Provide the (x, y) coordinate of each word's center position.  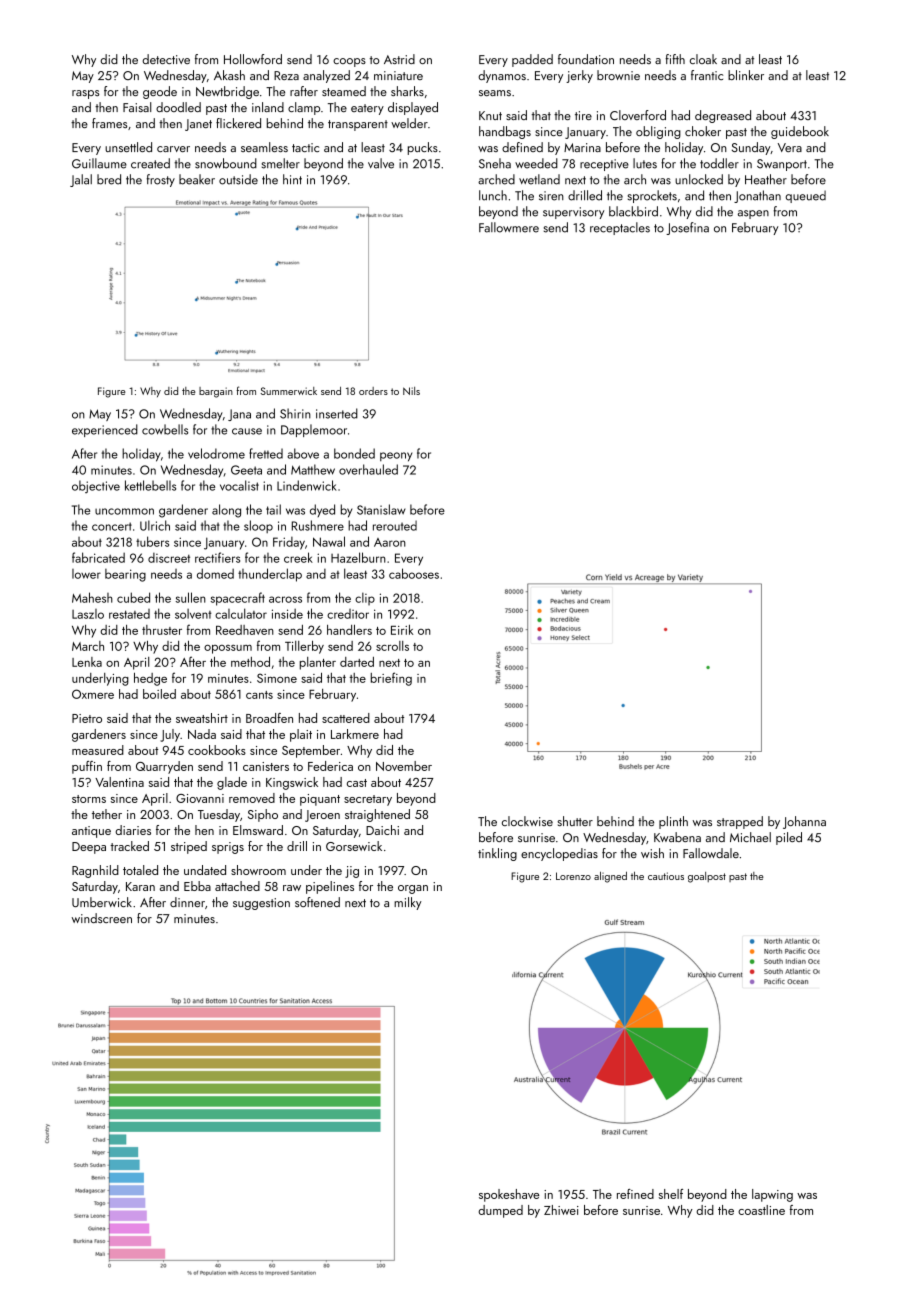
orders (373, 391)
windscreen (102, 918)
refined (635, 1194)
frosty (161, 180)
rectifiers (217, 557)
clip (365, 598)
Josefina (687, 228)
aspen (753, 214)
